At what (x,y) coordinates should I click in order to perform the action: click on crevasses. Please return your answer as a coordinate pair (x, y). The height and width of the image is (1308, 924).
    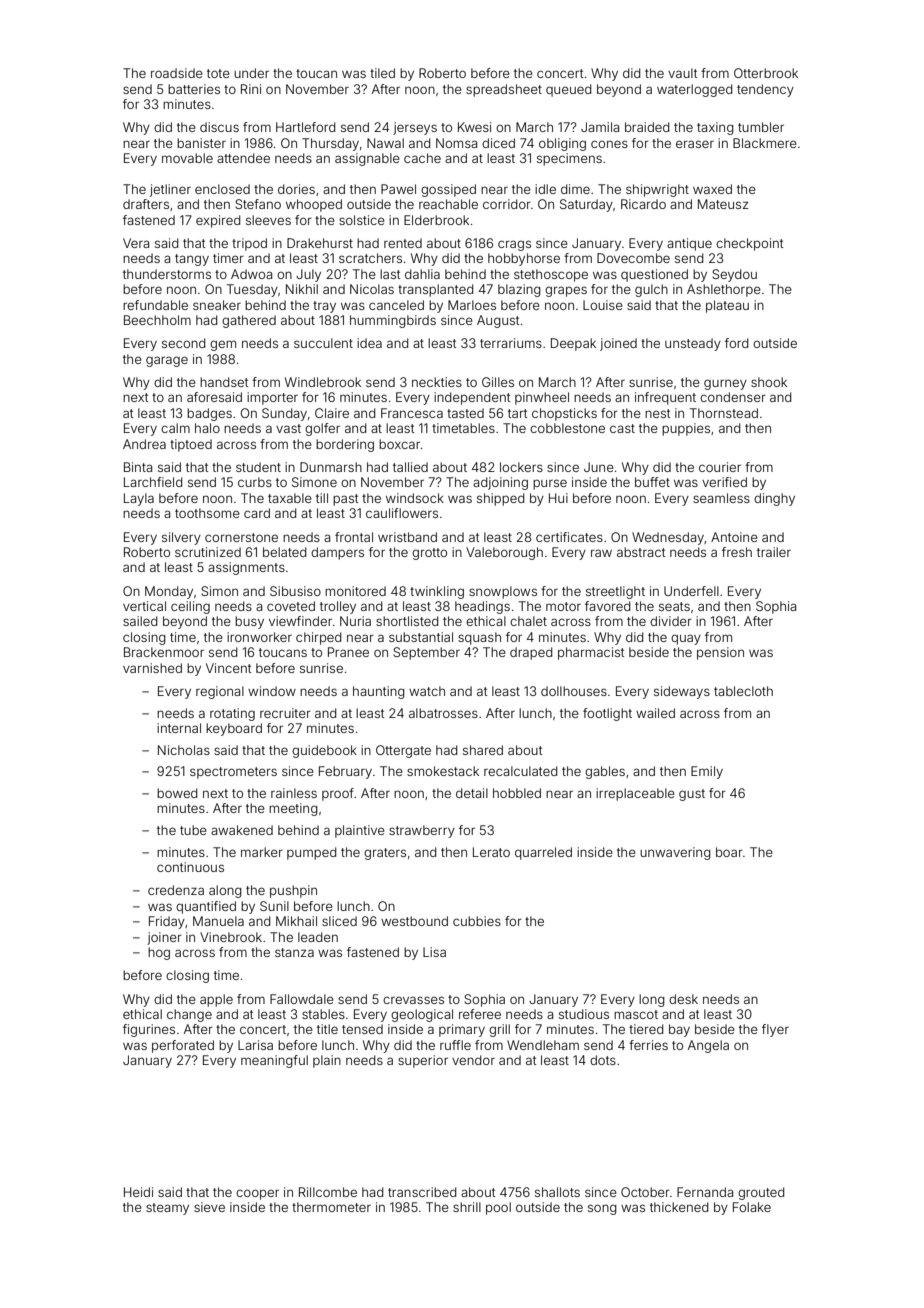
    Looking at the image, I should click on (413, 1000).
